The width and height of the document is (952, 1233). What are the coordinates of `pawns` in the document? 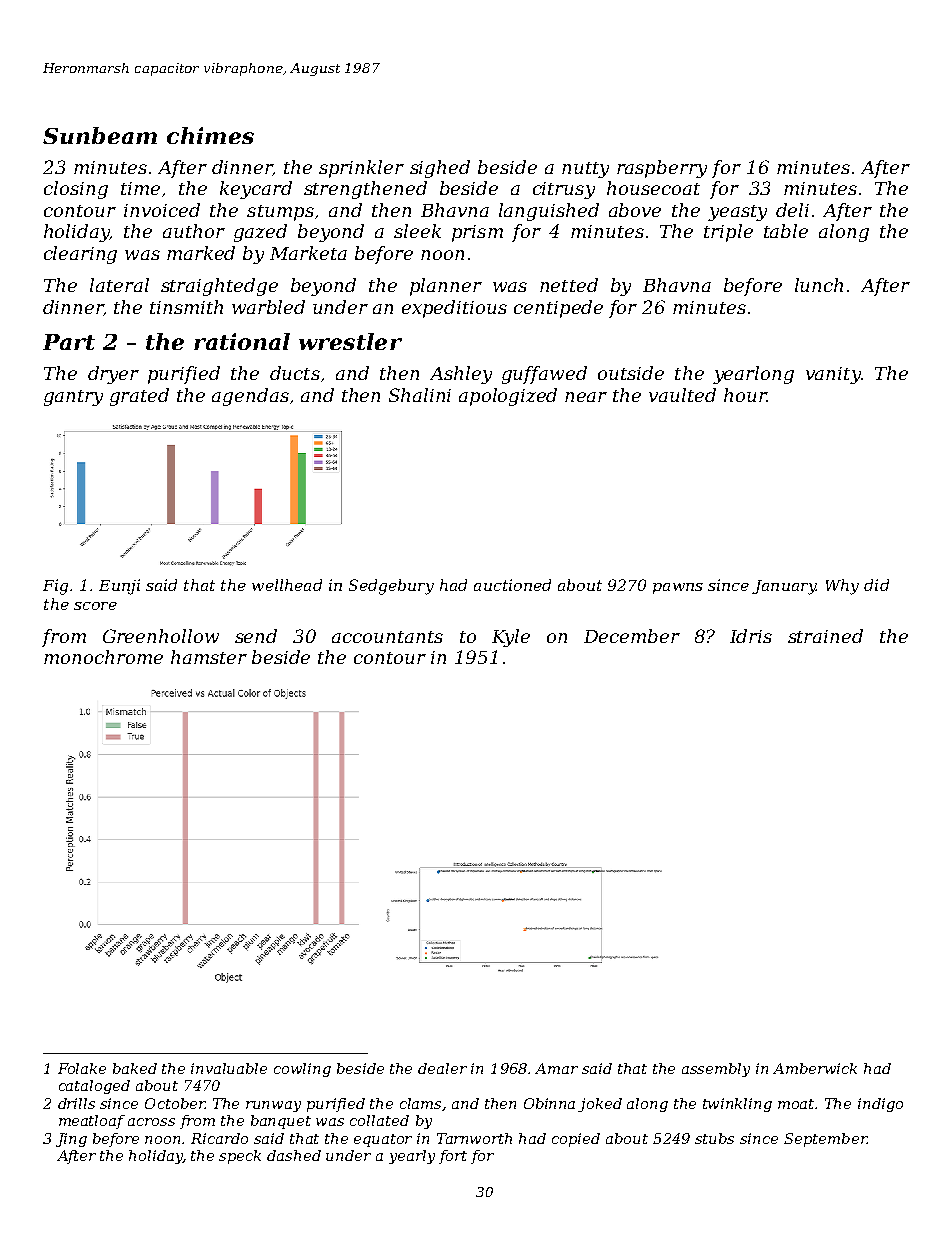 It's located at (678, 588).
